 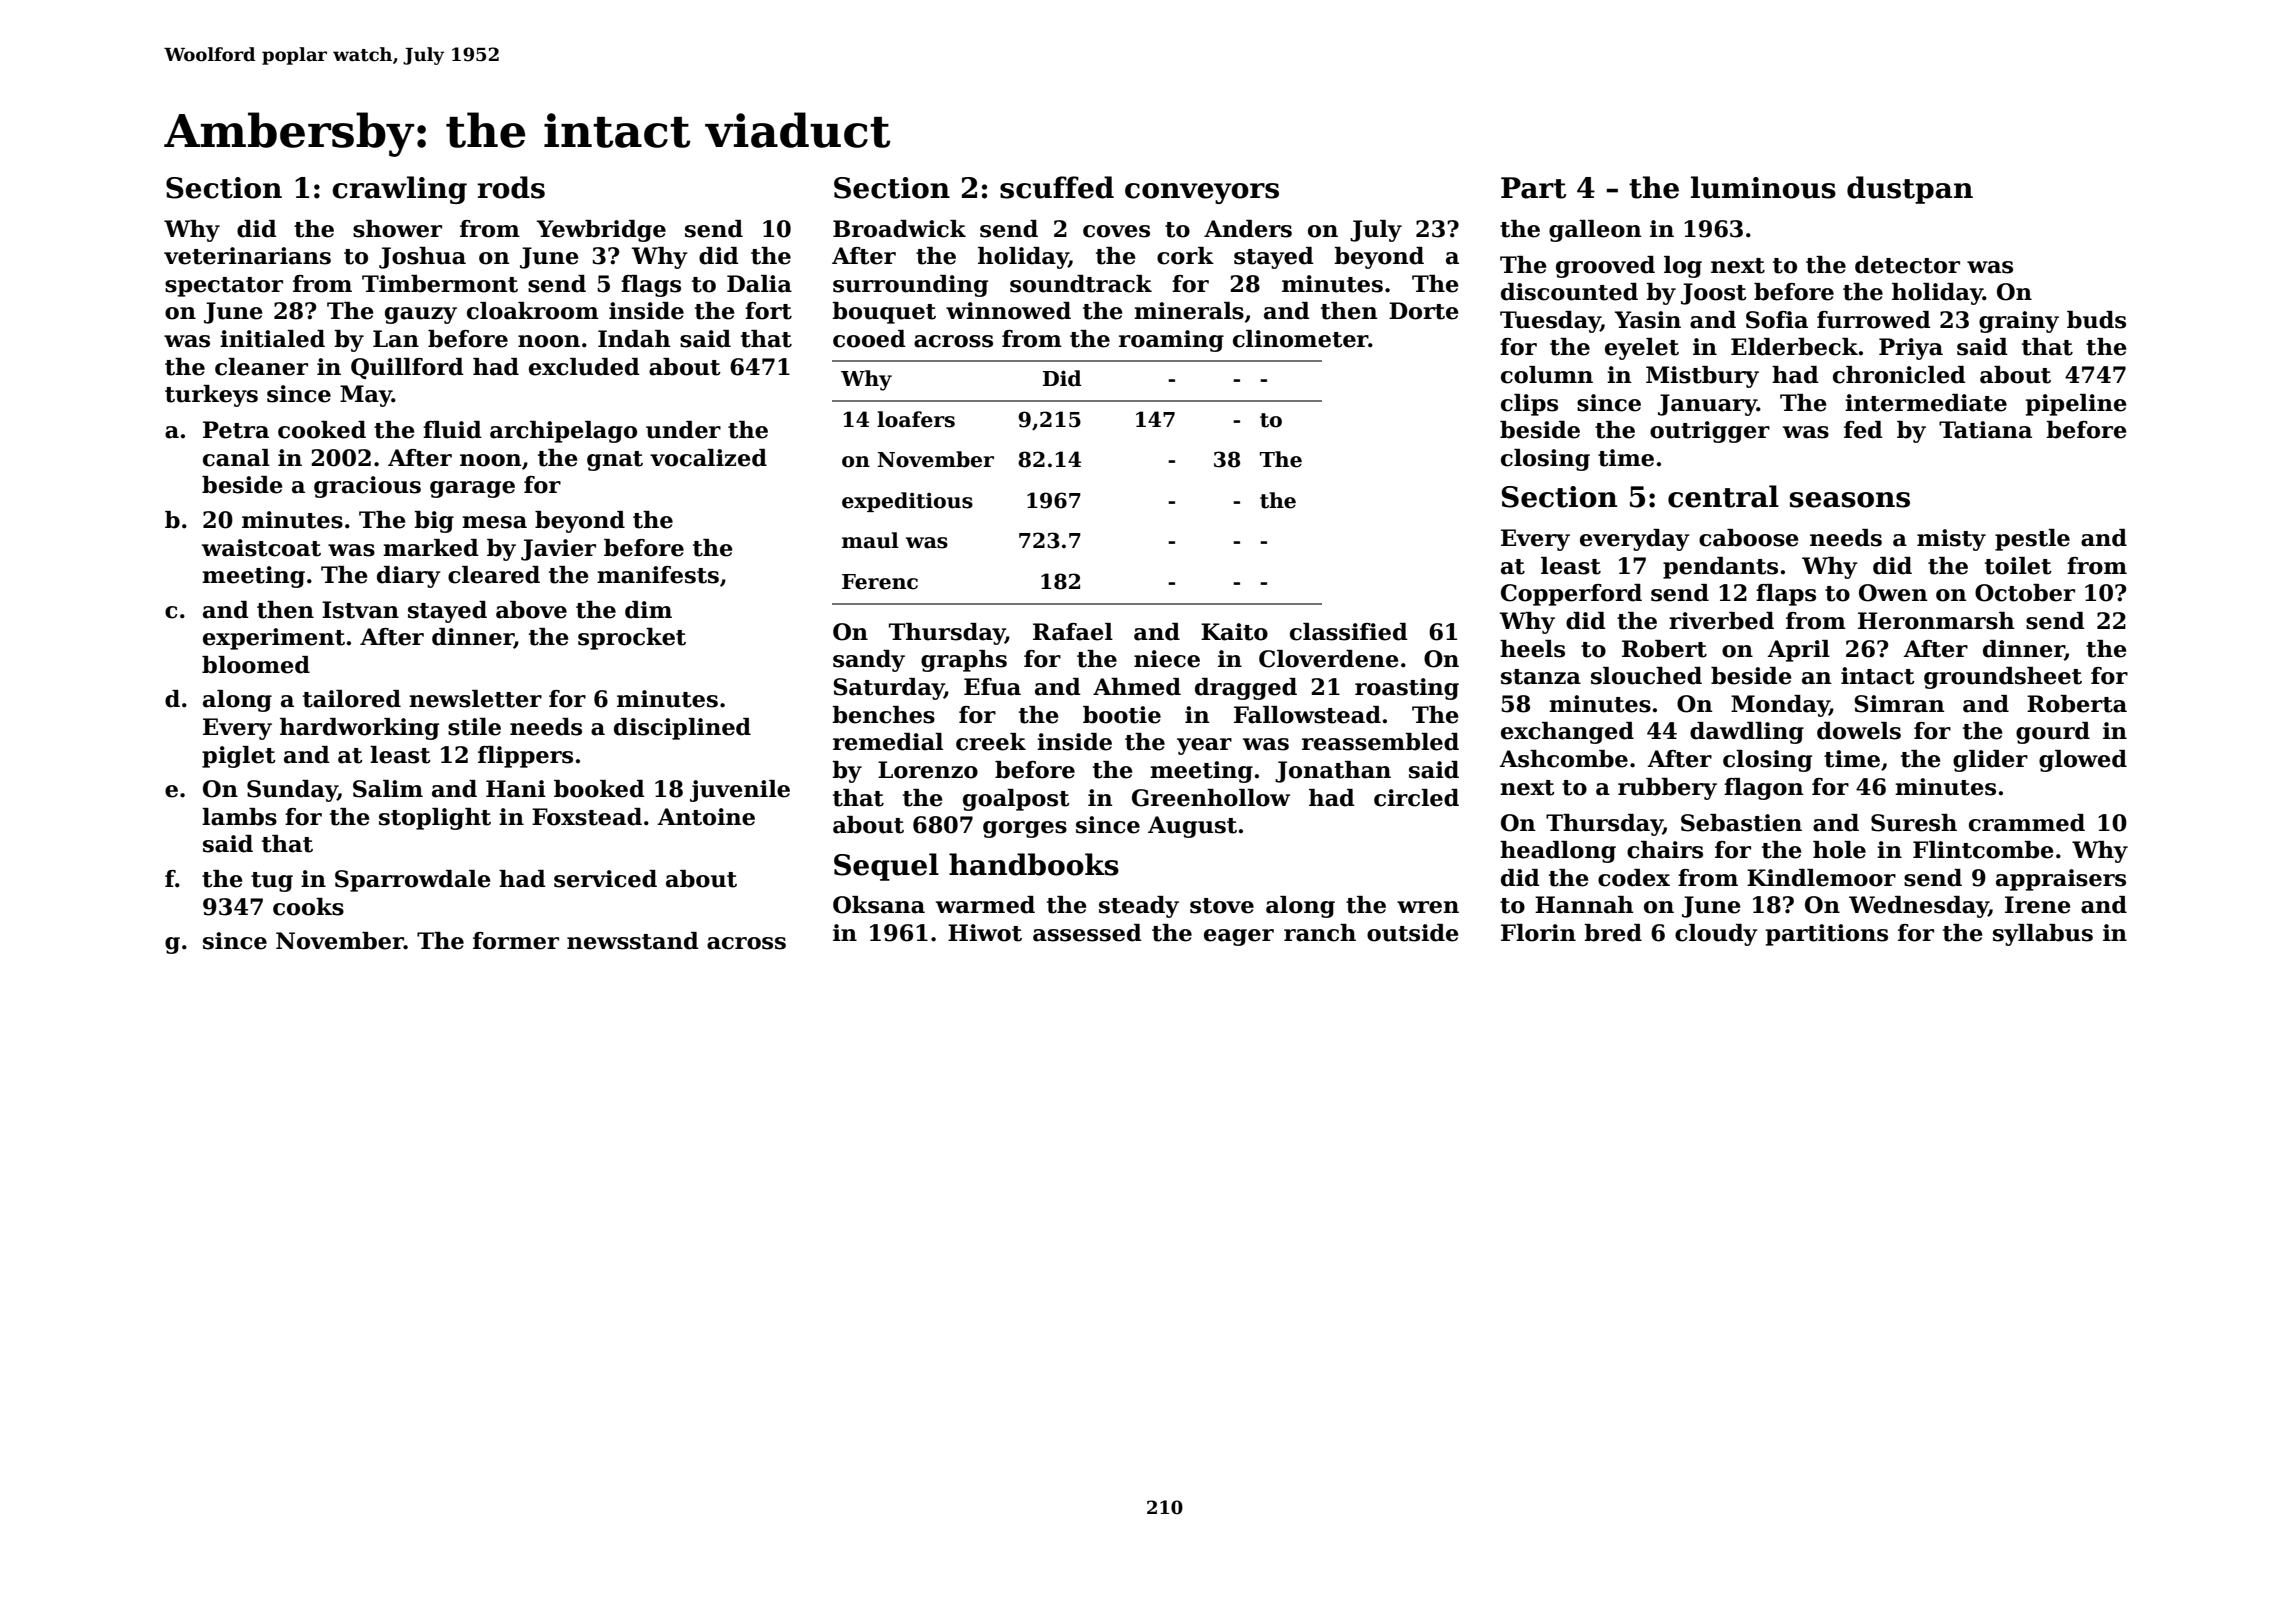 What do you see at coordinates (1893, 593) in the screenshot?
I see `Owen` at bounding box center [1893, 593].
